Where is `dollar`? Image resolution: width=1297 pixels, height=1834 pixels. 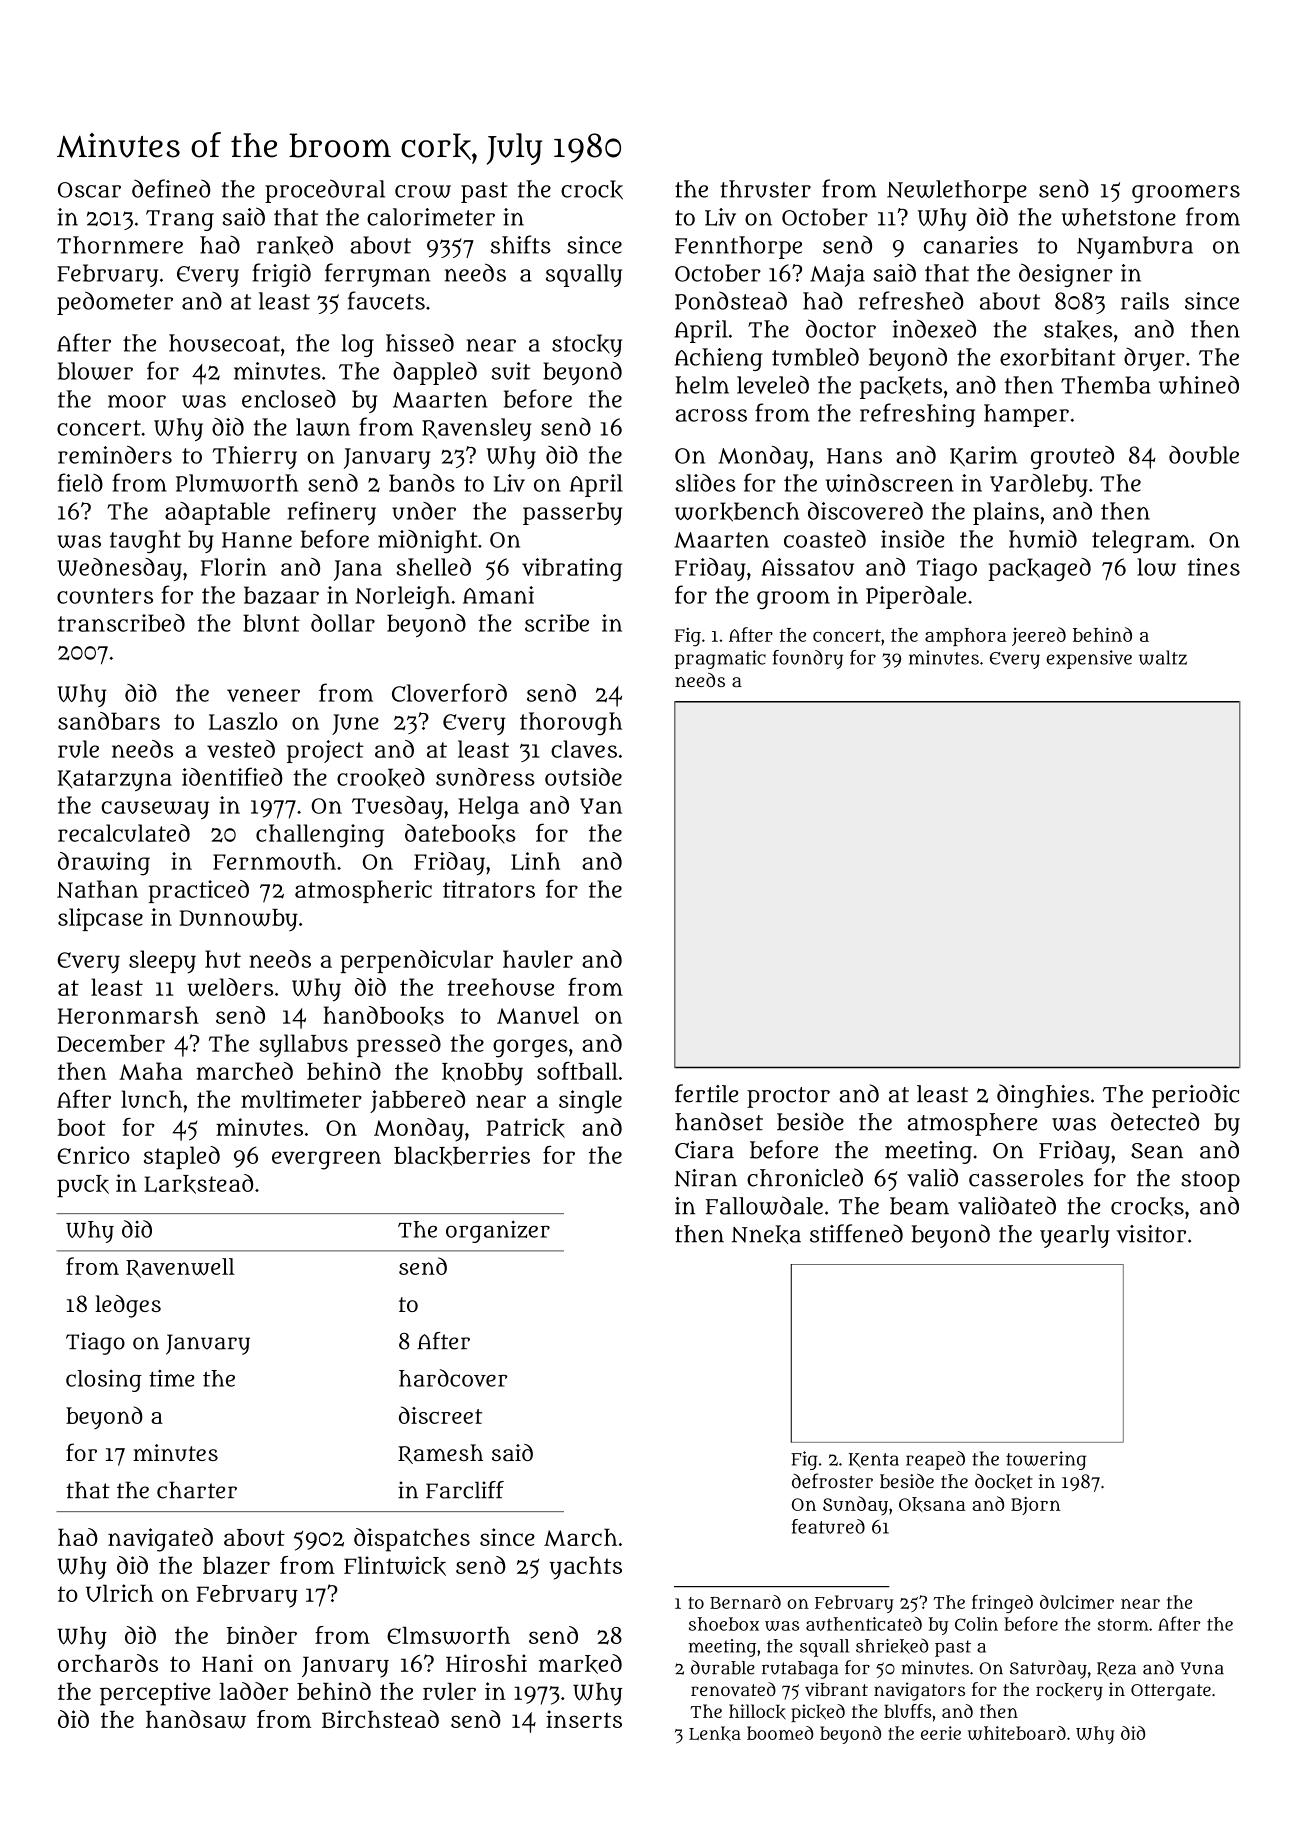 dollar is located at coordinates (343, 623).
